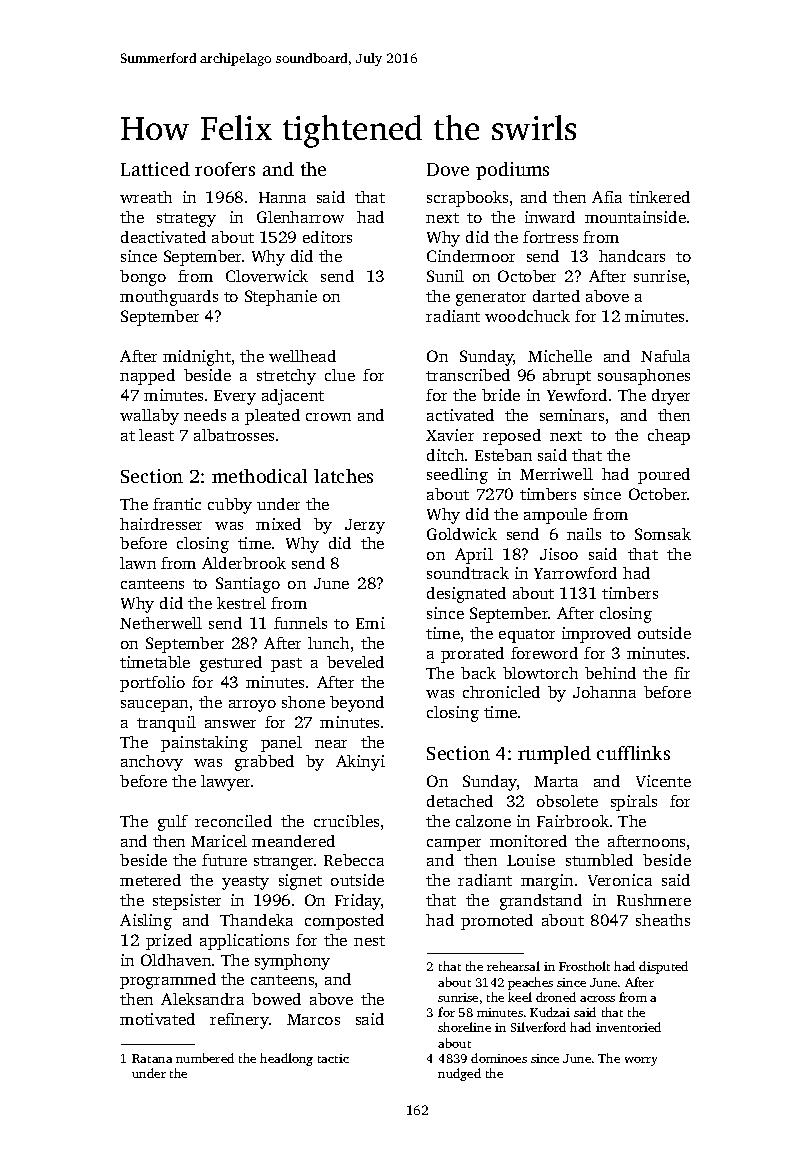 Image resolution: width=812 pixels, height=1152 pixels. I want to click on podiums, so click(512, 171).
